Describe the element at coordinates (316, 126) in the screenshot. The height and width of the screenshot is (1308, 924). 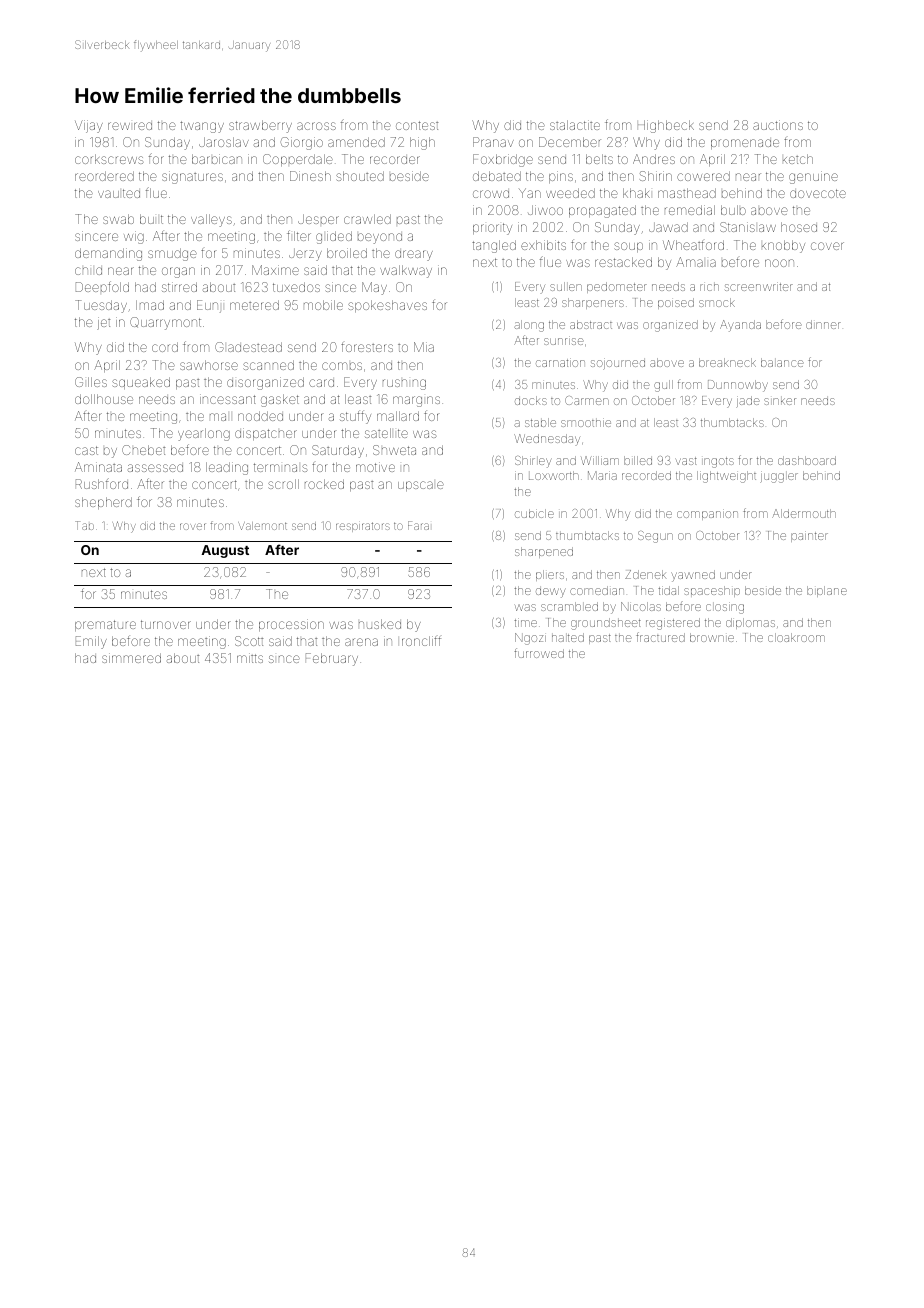
I see `across` at that location.
